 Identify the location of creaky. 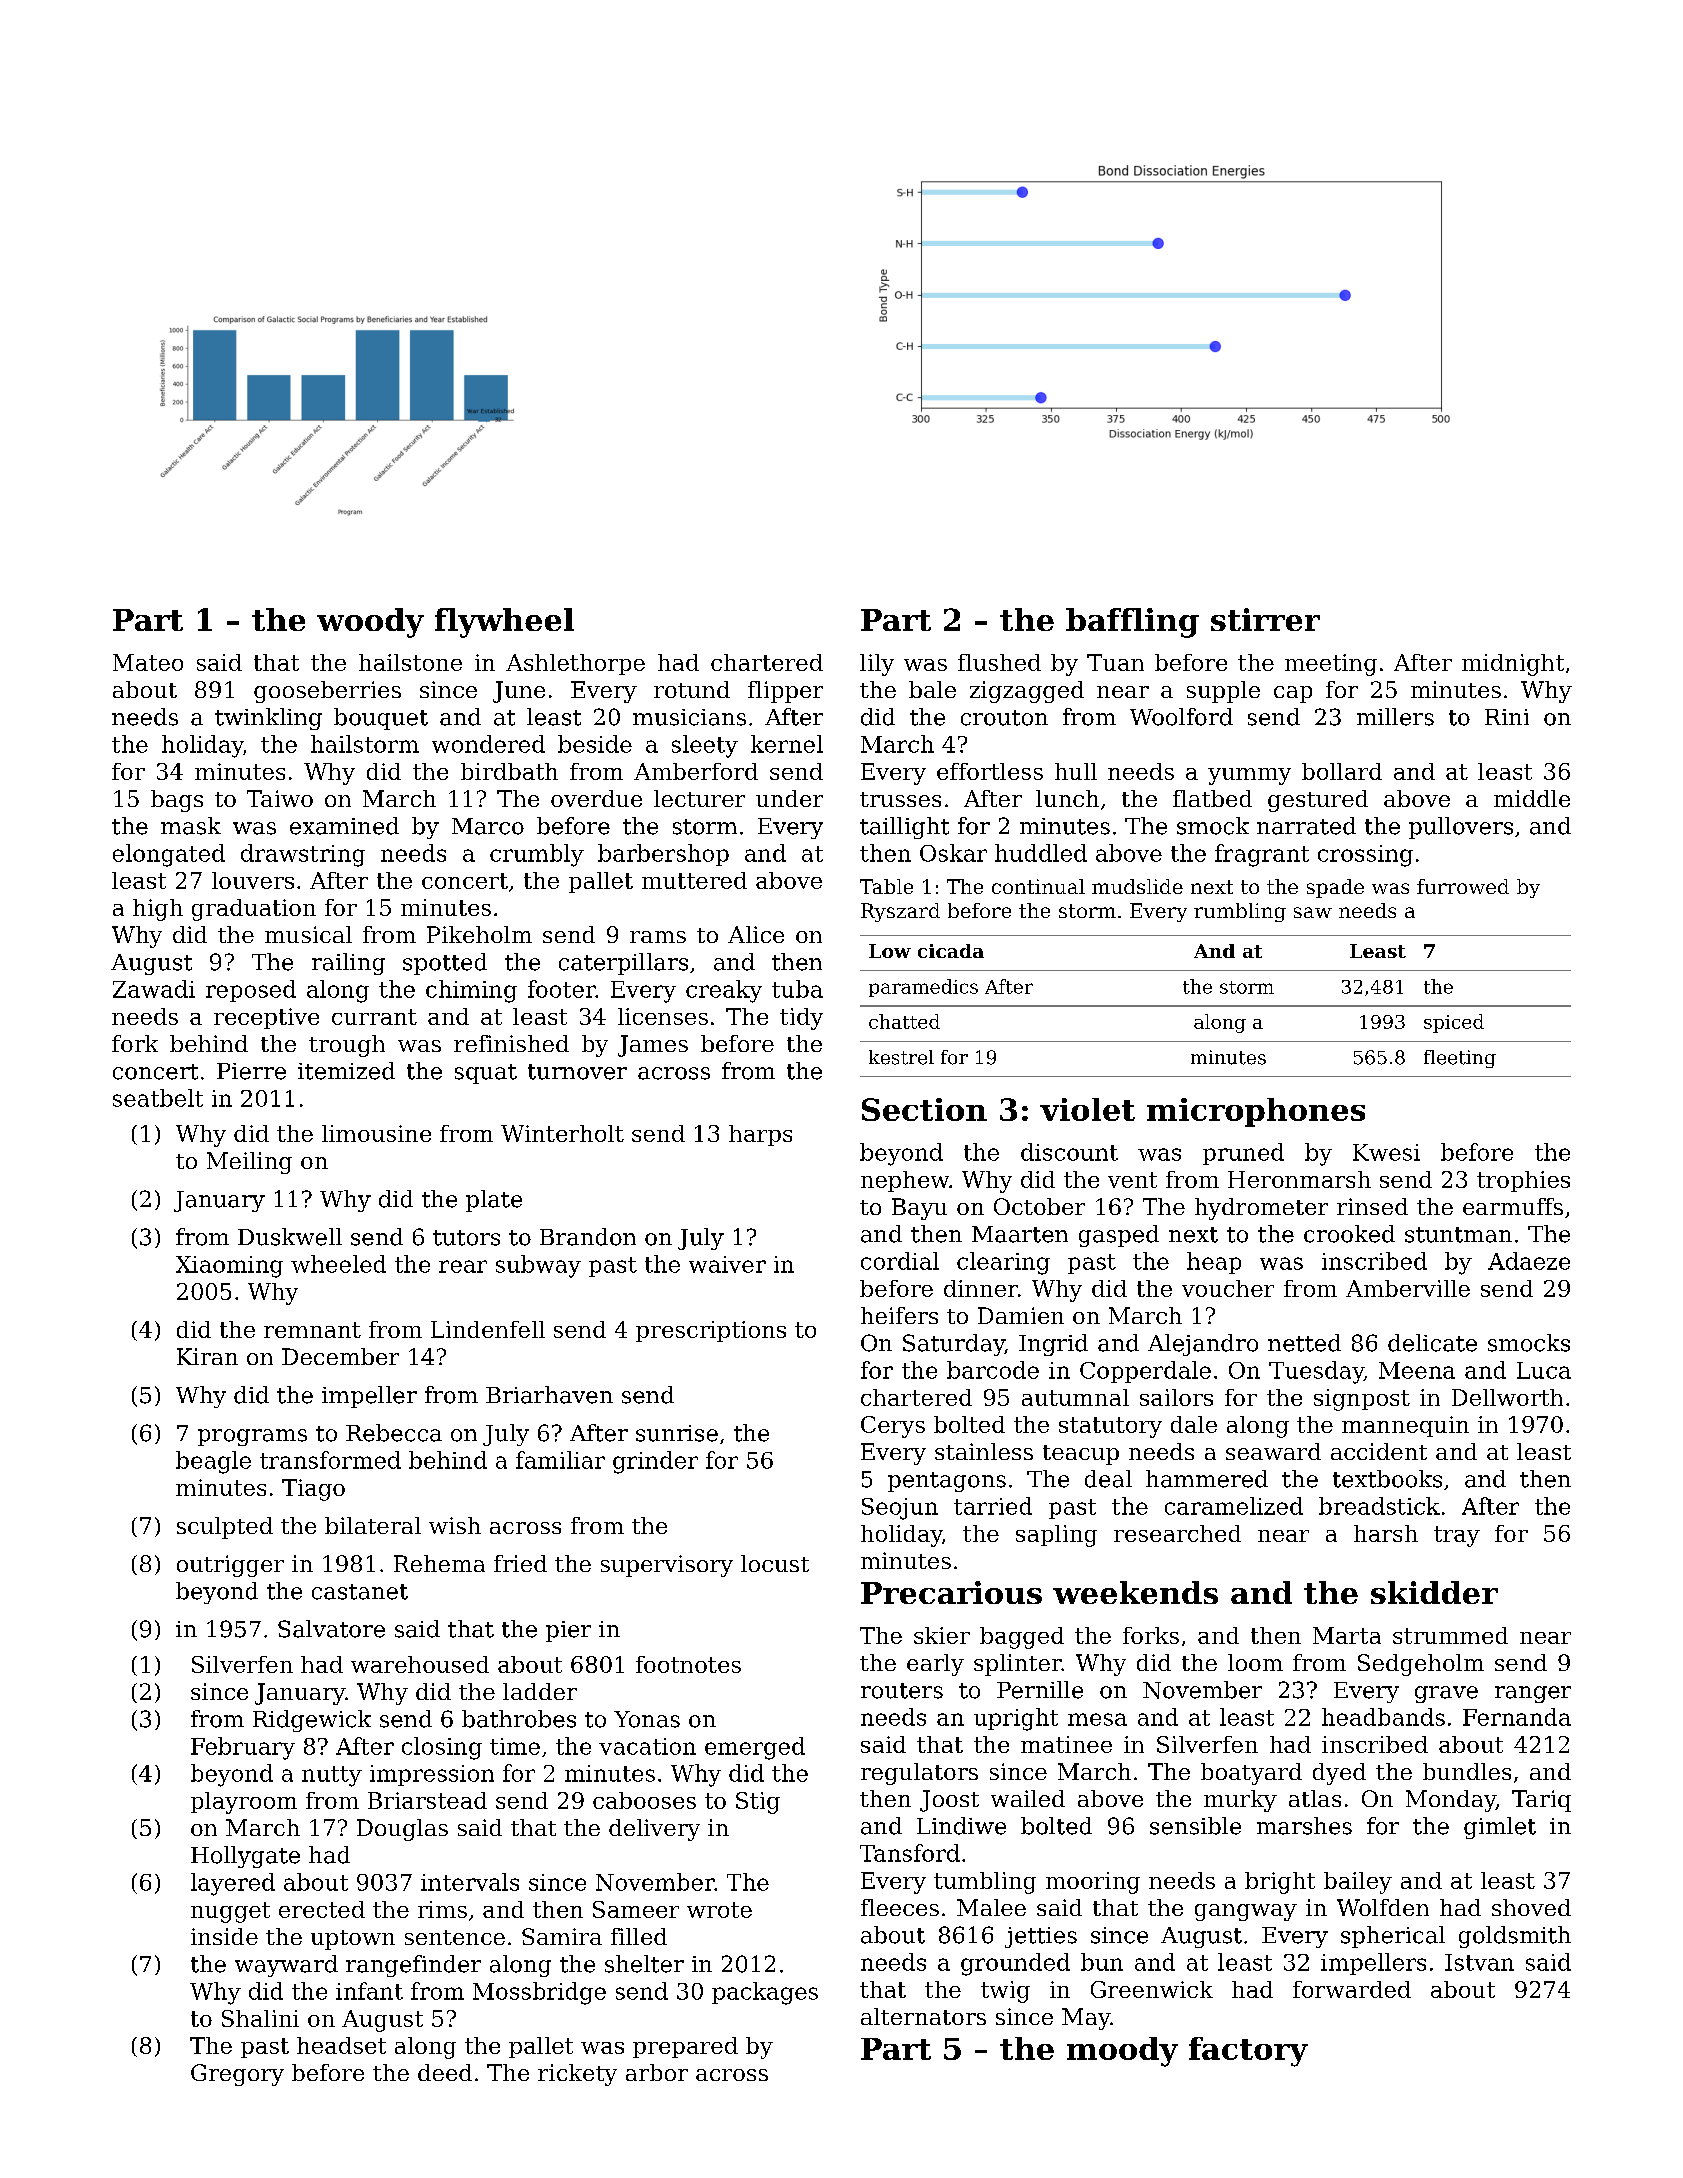
(724, 991).
